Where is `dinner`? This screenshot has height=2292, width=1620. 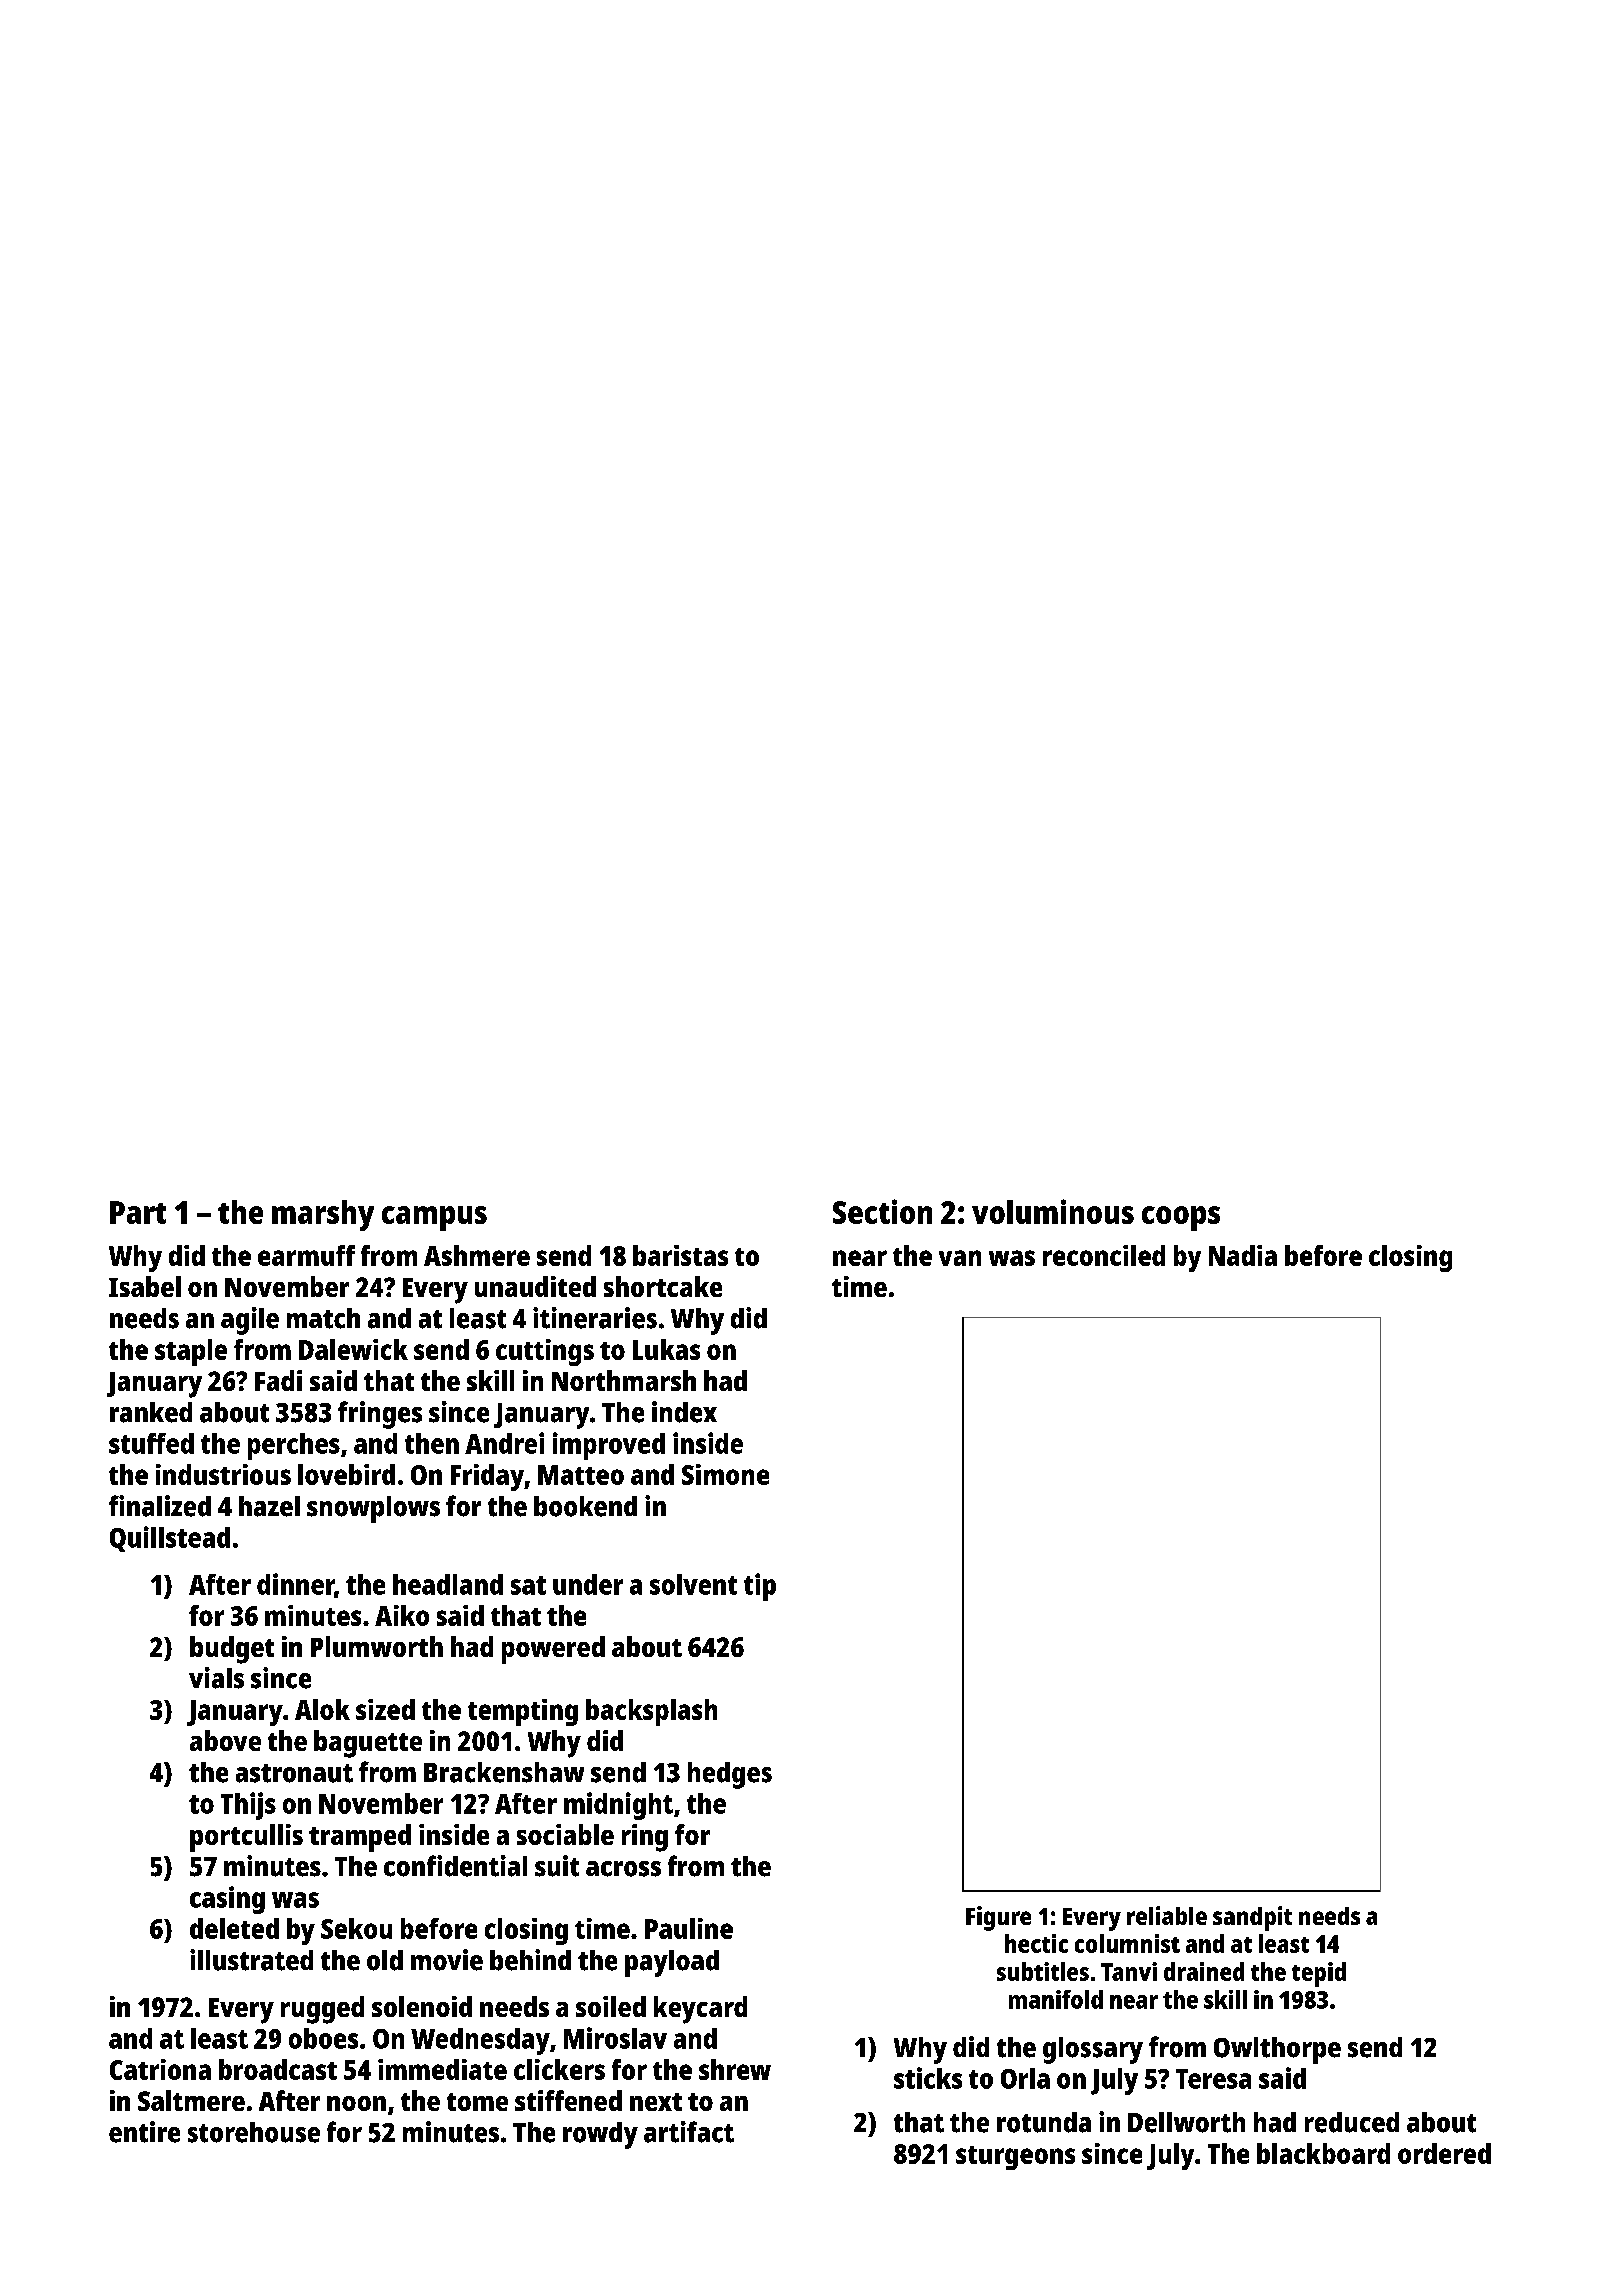 dinner is located at coordinates (296, 1585).
